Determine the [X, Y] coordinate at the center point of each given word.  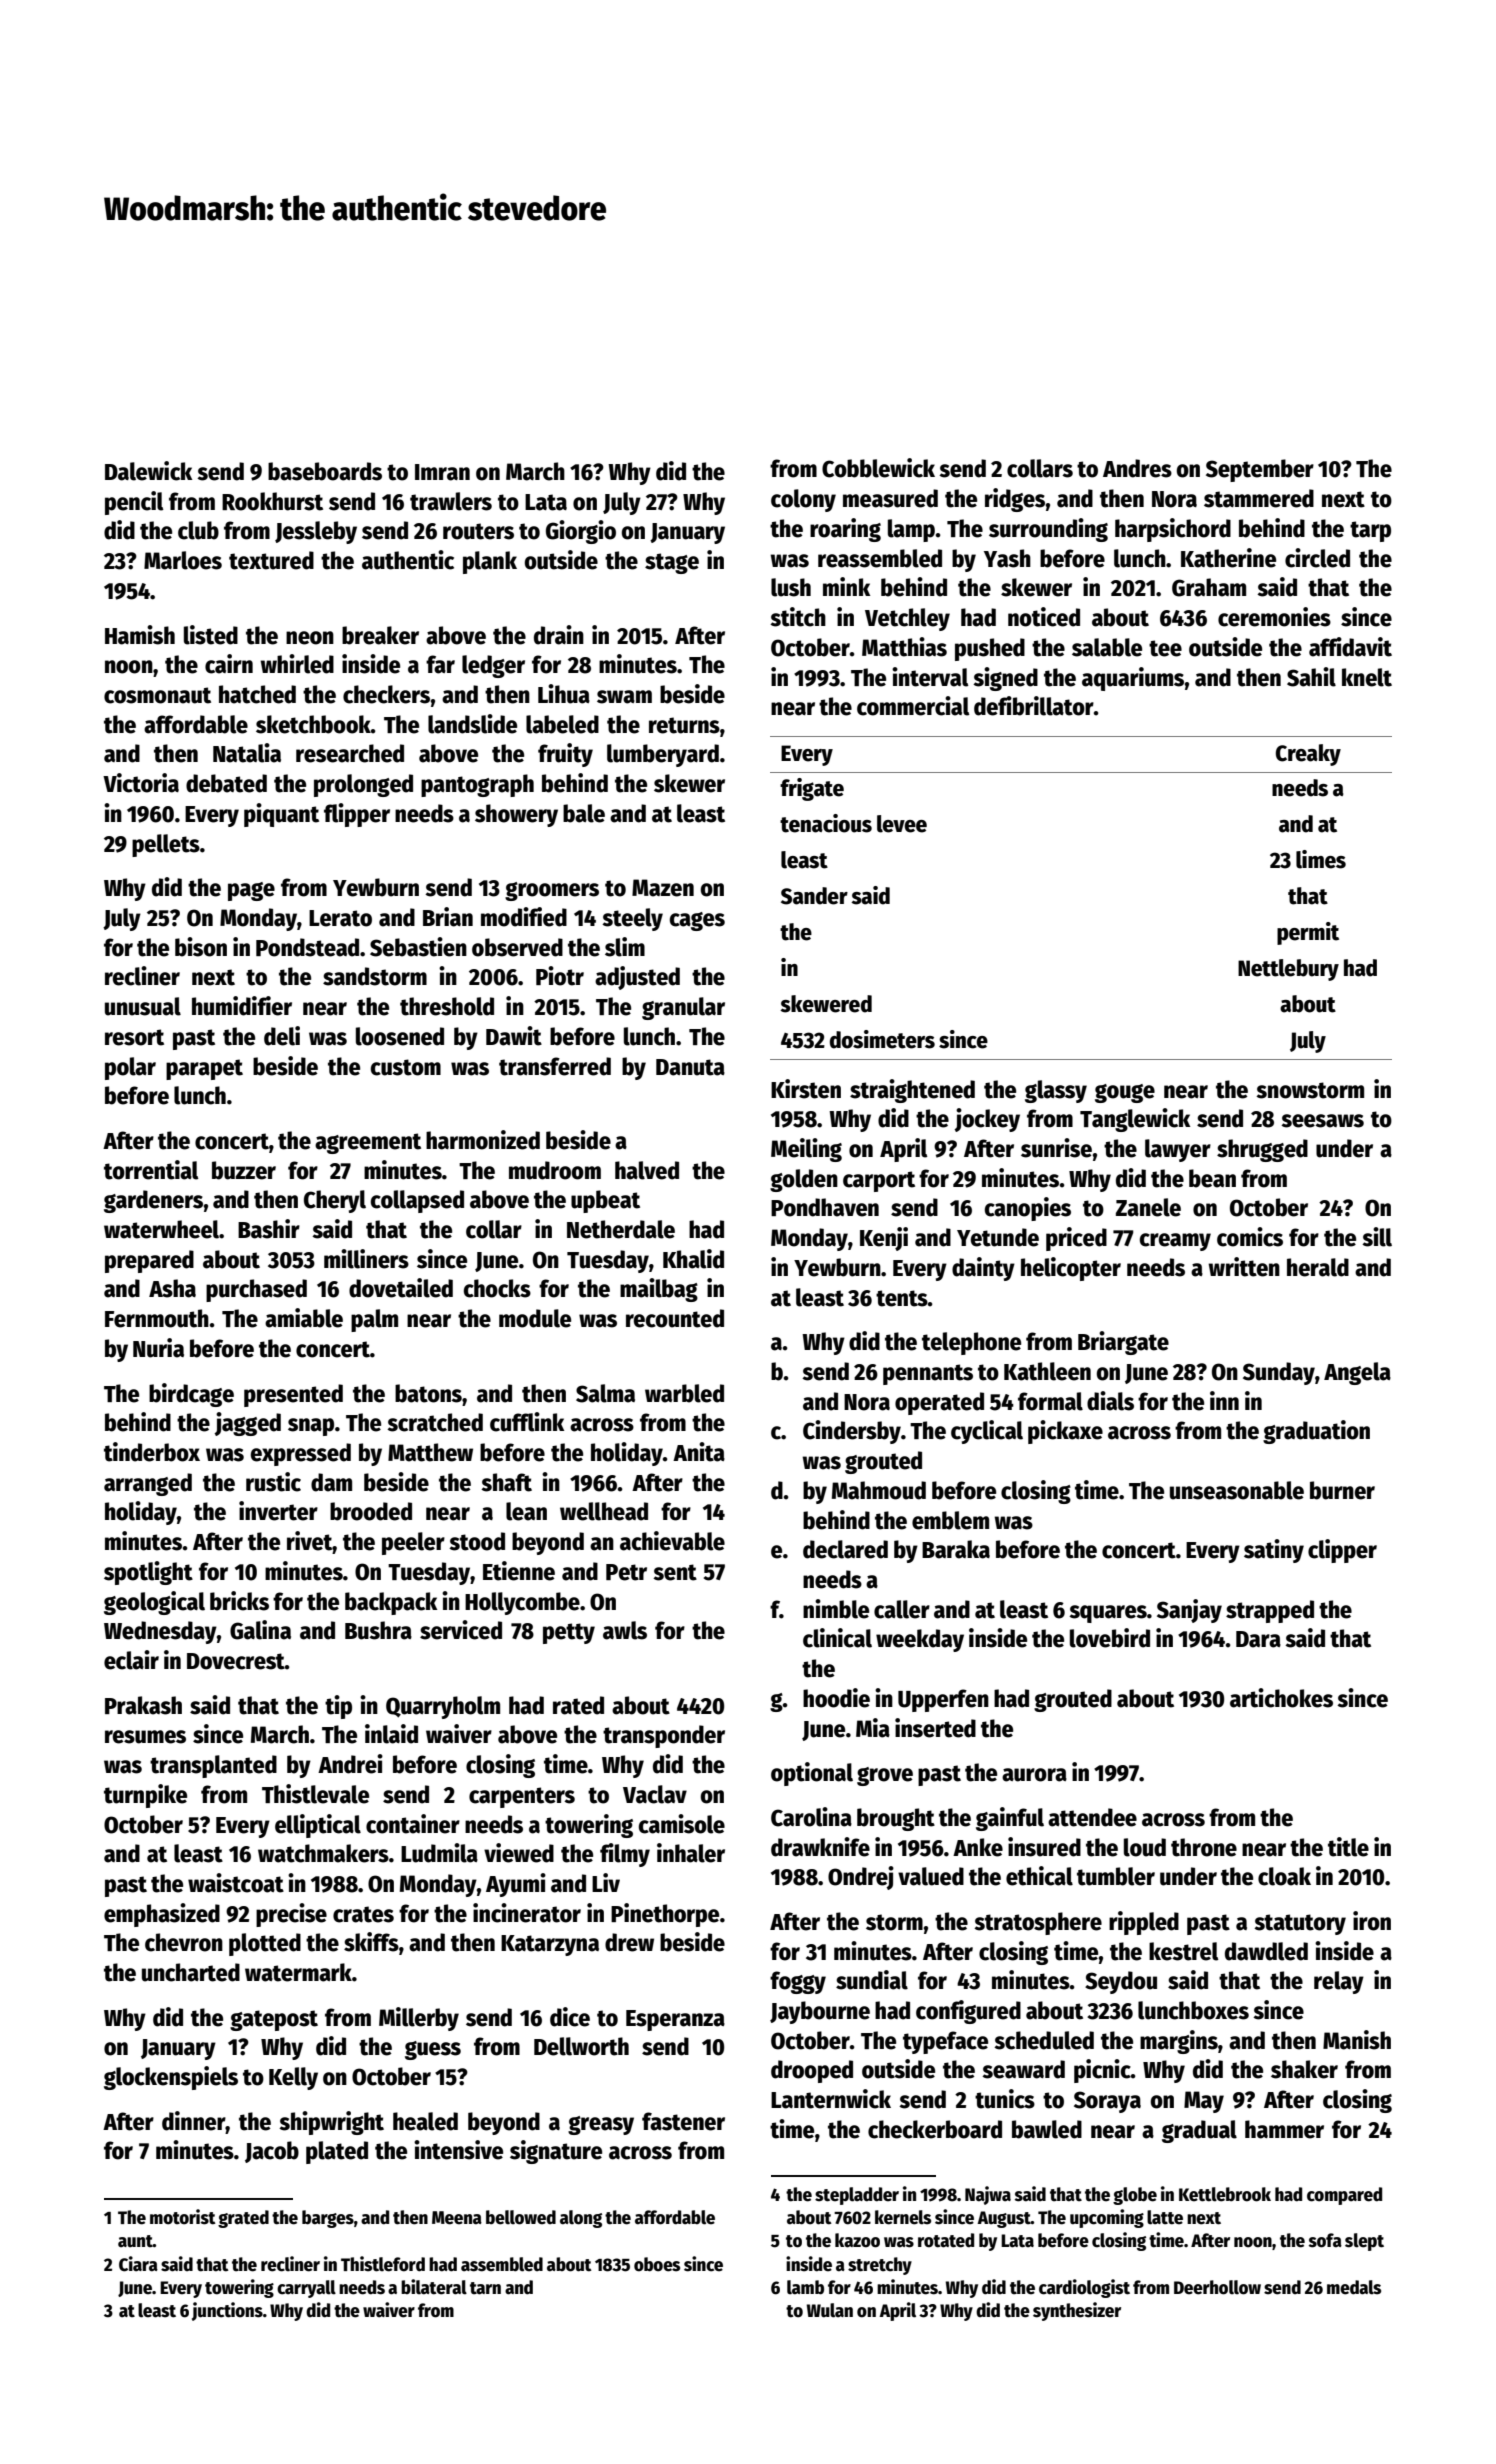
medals [1354, 2287]
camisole [682, 1824]
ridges [1015, 500]
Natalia [247, 753]
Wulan [830, 2310]
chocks [497, 1288]
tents [902, 1298]
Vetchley [907, 619]
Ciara [138, 2264]
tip [338, 1707]
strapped [1270, 1611]
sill [1377, 1237]
